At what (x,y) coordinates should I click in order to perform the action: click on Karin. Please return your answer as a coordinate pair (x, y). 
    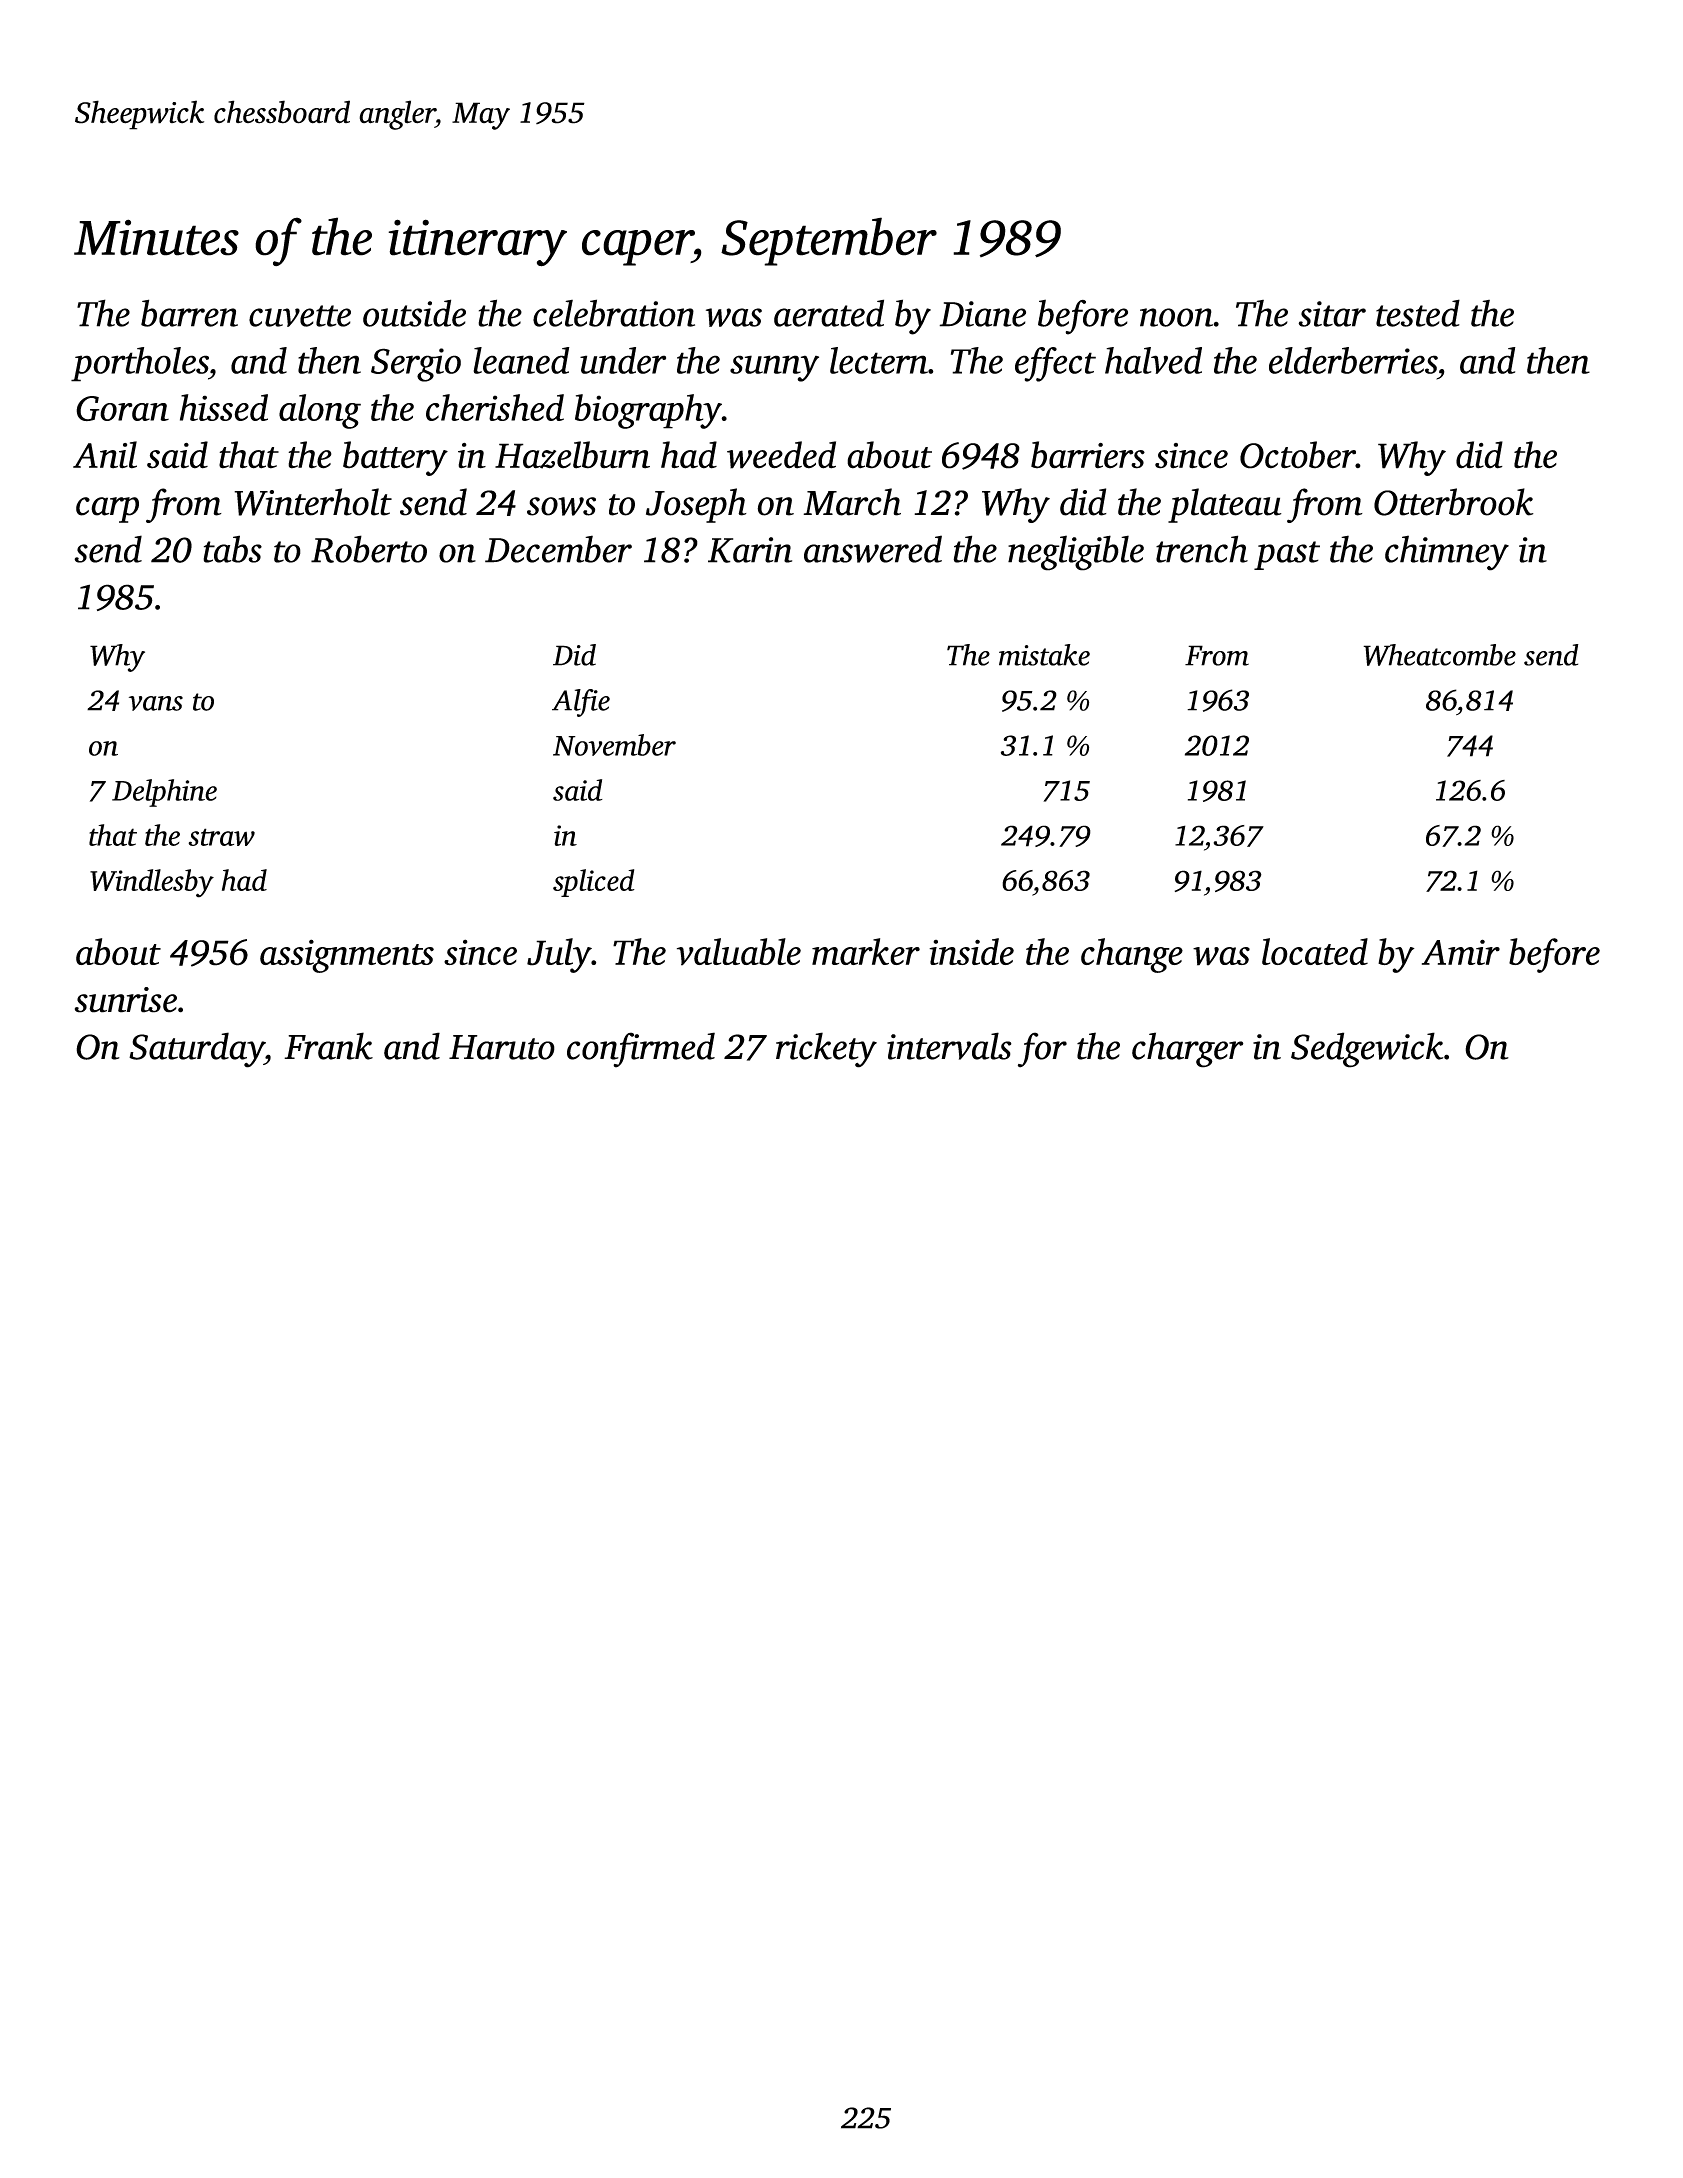
    Looking at the image, I should click on (750, 550).
